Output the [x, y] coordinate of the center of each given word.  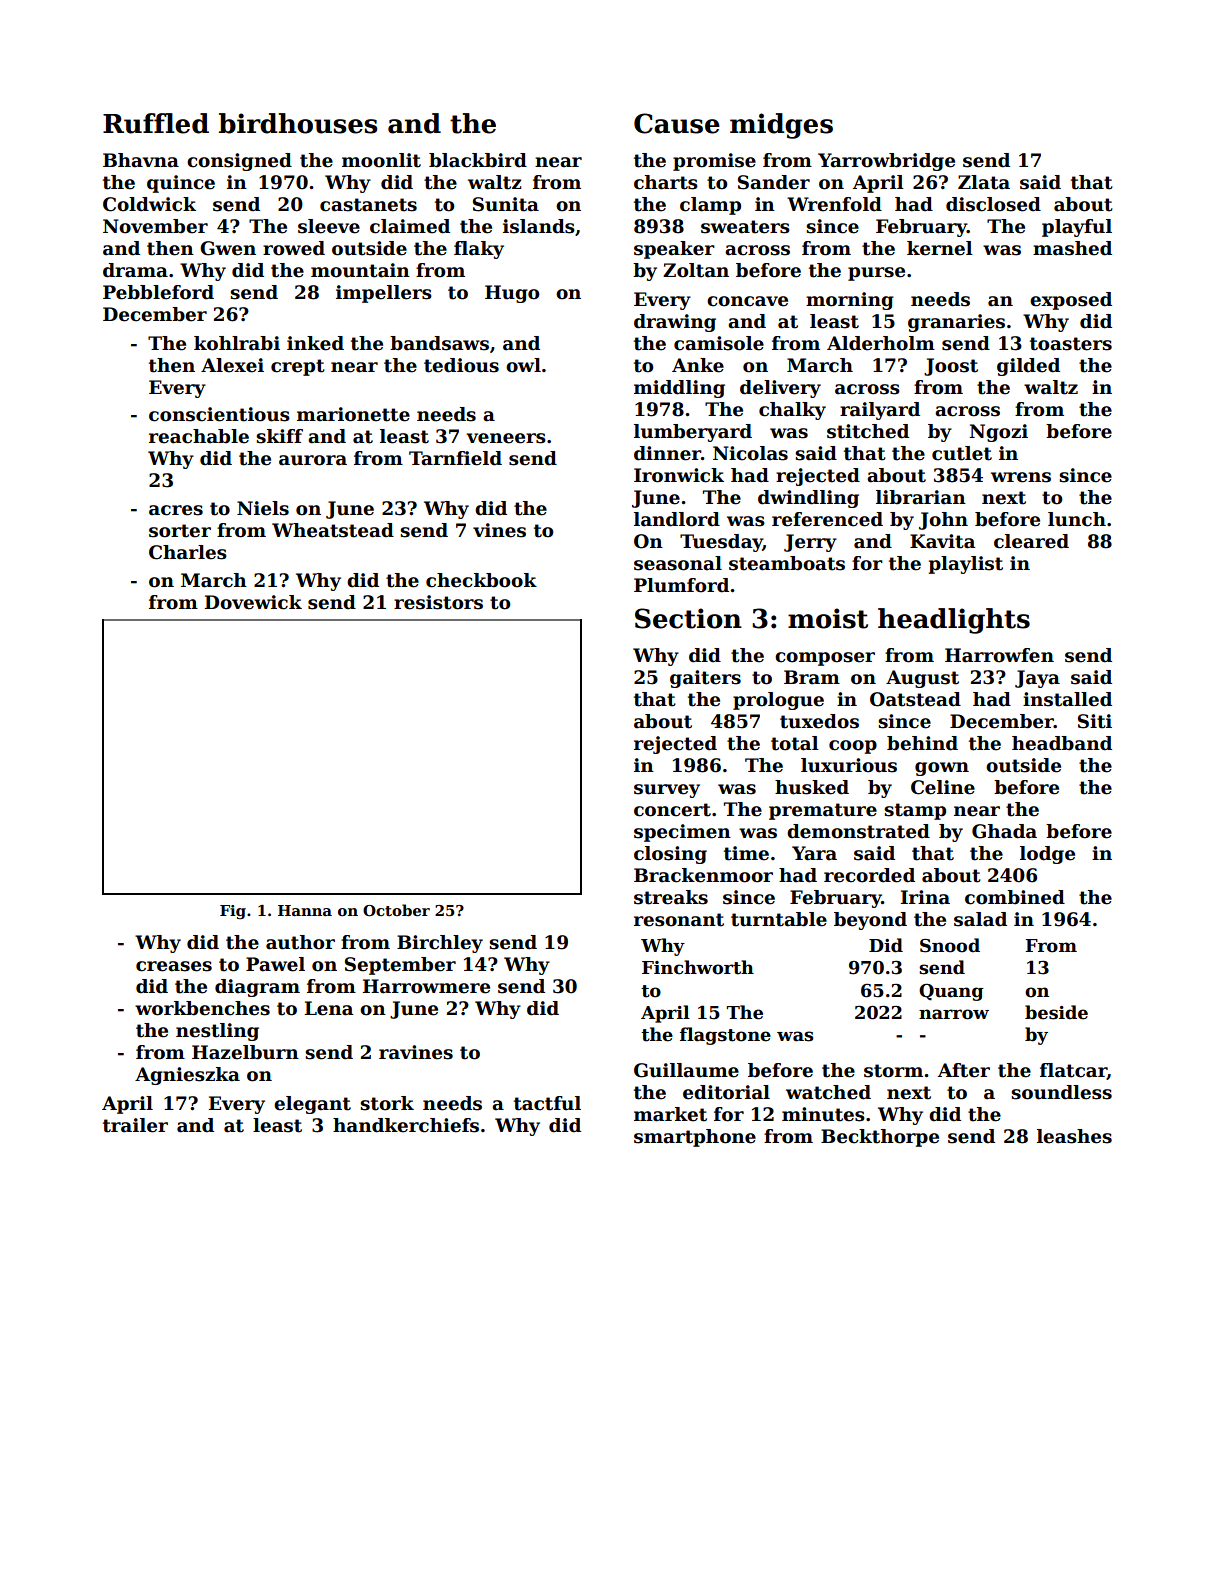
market [670, 1114]
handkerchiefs [406, 1125]
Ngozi [998, 433]
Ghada [1004, 831]
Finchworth [698, 967]
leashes [1074, 1136]
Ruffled [156, 123]
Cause [677, 123]
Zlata [984, 182]
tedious [461, 365]
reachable [199, 436]
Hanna [305, 910]
